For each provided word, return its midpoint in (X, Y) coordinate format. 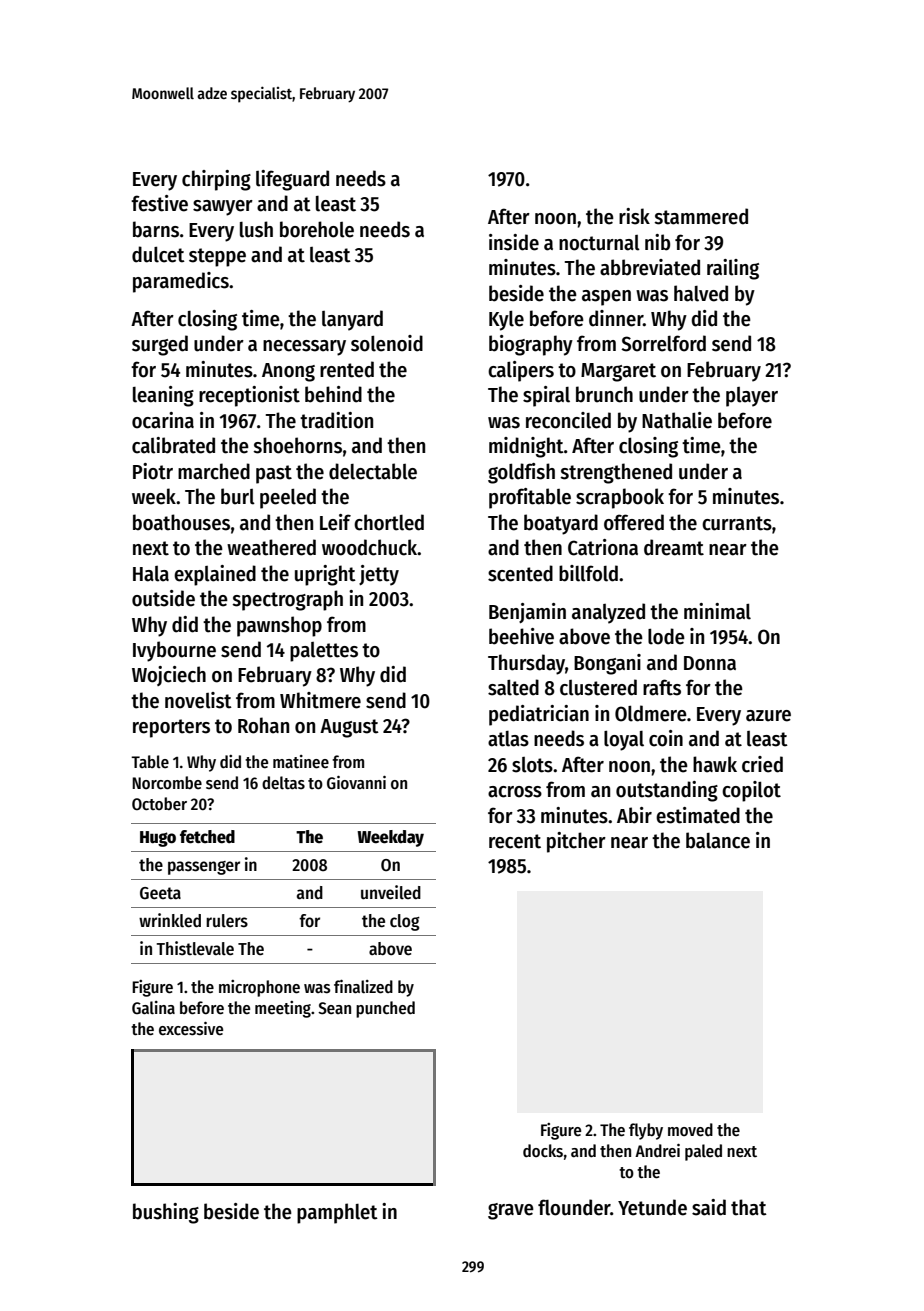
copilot (751, 791)
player (752, 397)
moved (690, 1130)
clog (405, 922)
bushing (166, 1213)
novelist (198, 700)
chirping (216, 180)
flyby (646, 1131)
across (515, 792)
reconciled (568, 420)
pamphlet (337, 1213)
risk (634, 216)
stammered (701, 216)
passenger (204, 868)
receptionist (249, 396)
